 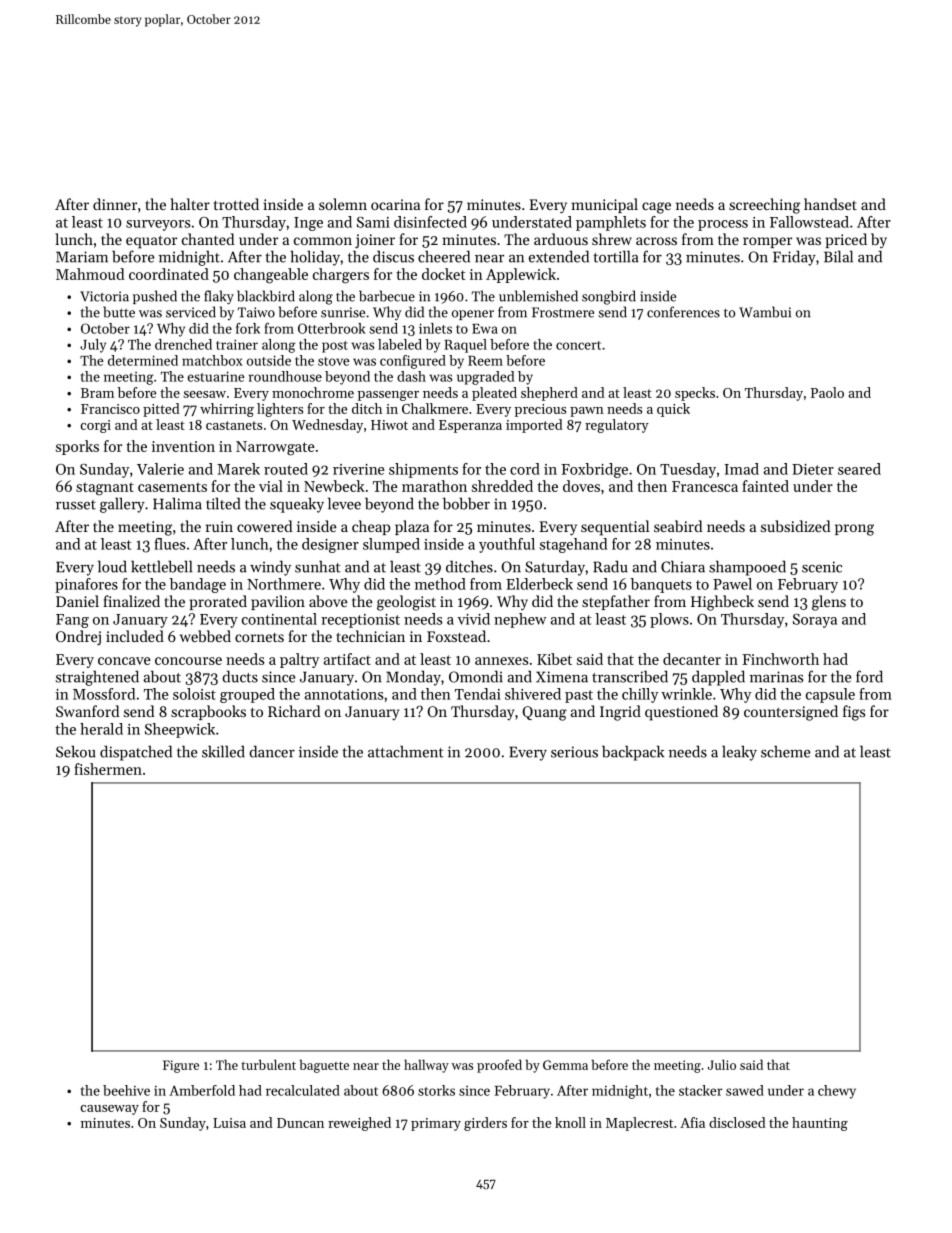 I want to click on leaky, so click(x=739, y=753).
